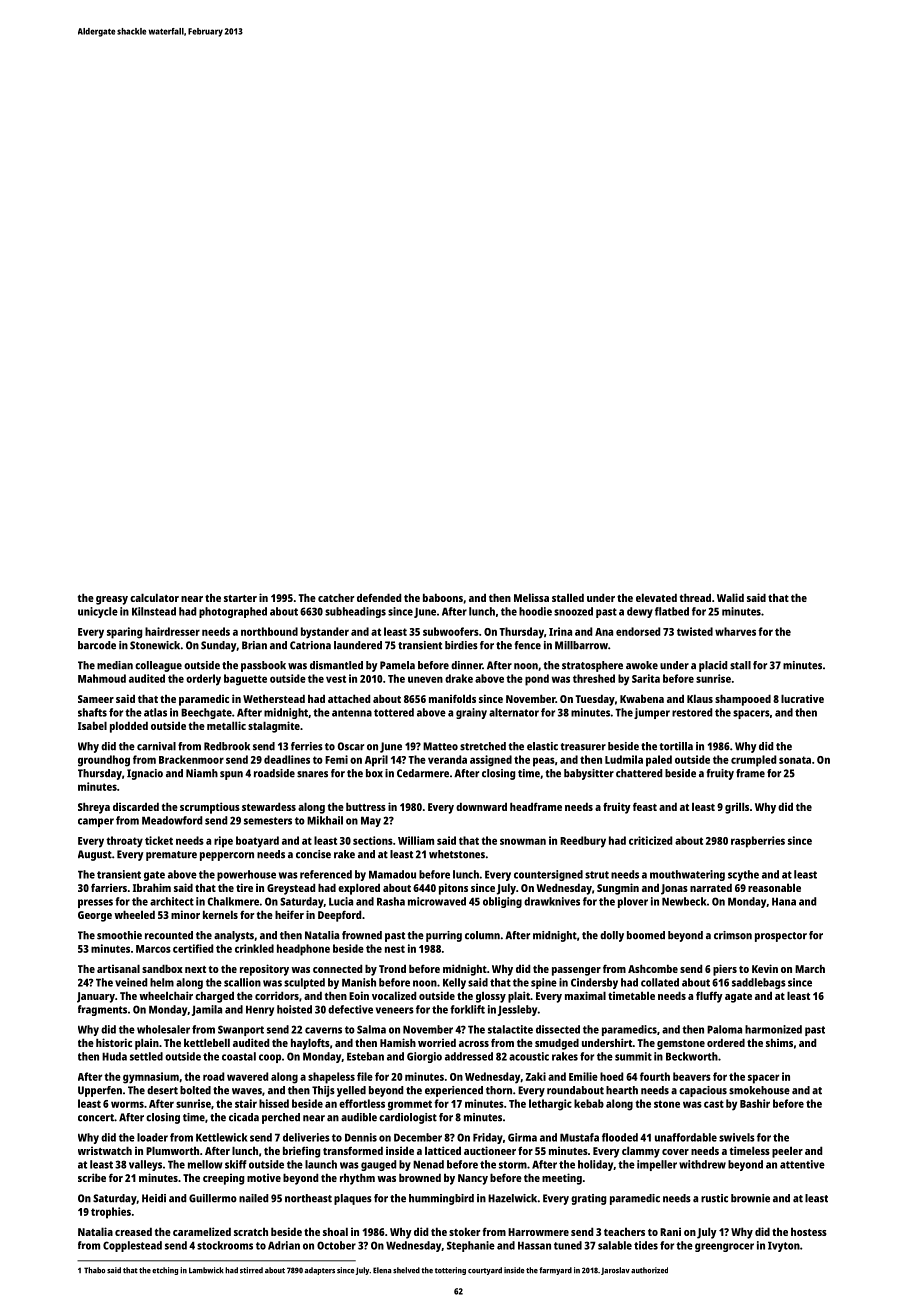 The height and width of the image is (1316, 908). I want to click on plover, so click(633, 902).
